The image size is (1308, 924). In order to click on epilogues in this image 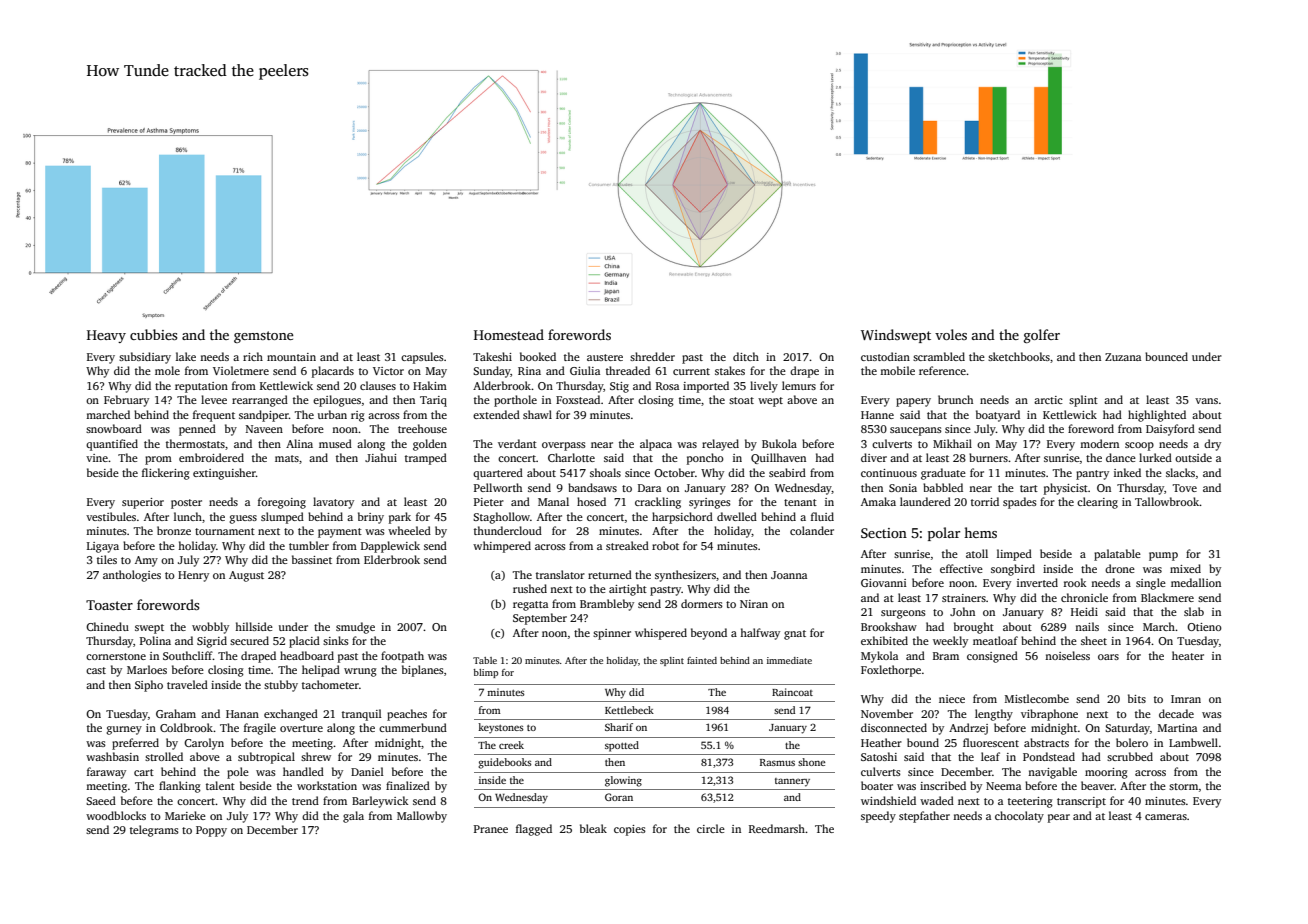, I will do `click(337, 401)`.
